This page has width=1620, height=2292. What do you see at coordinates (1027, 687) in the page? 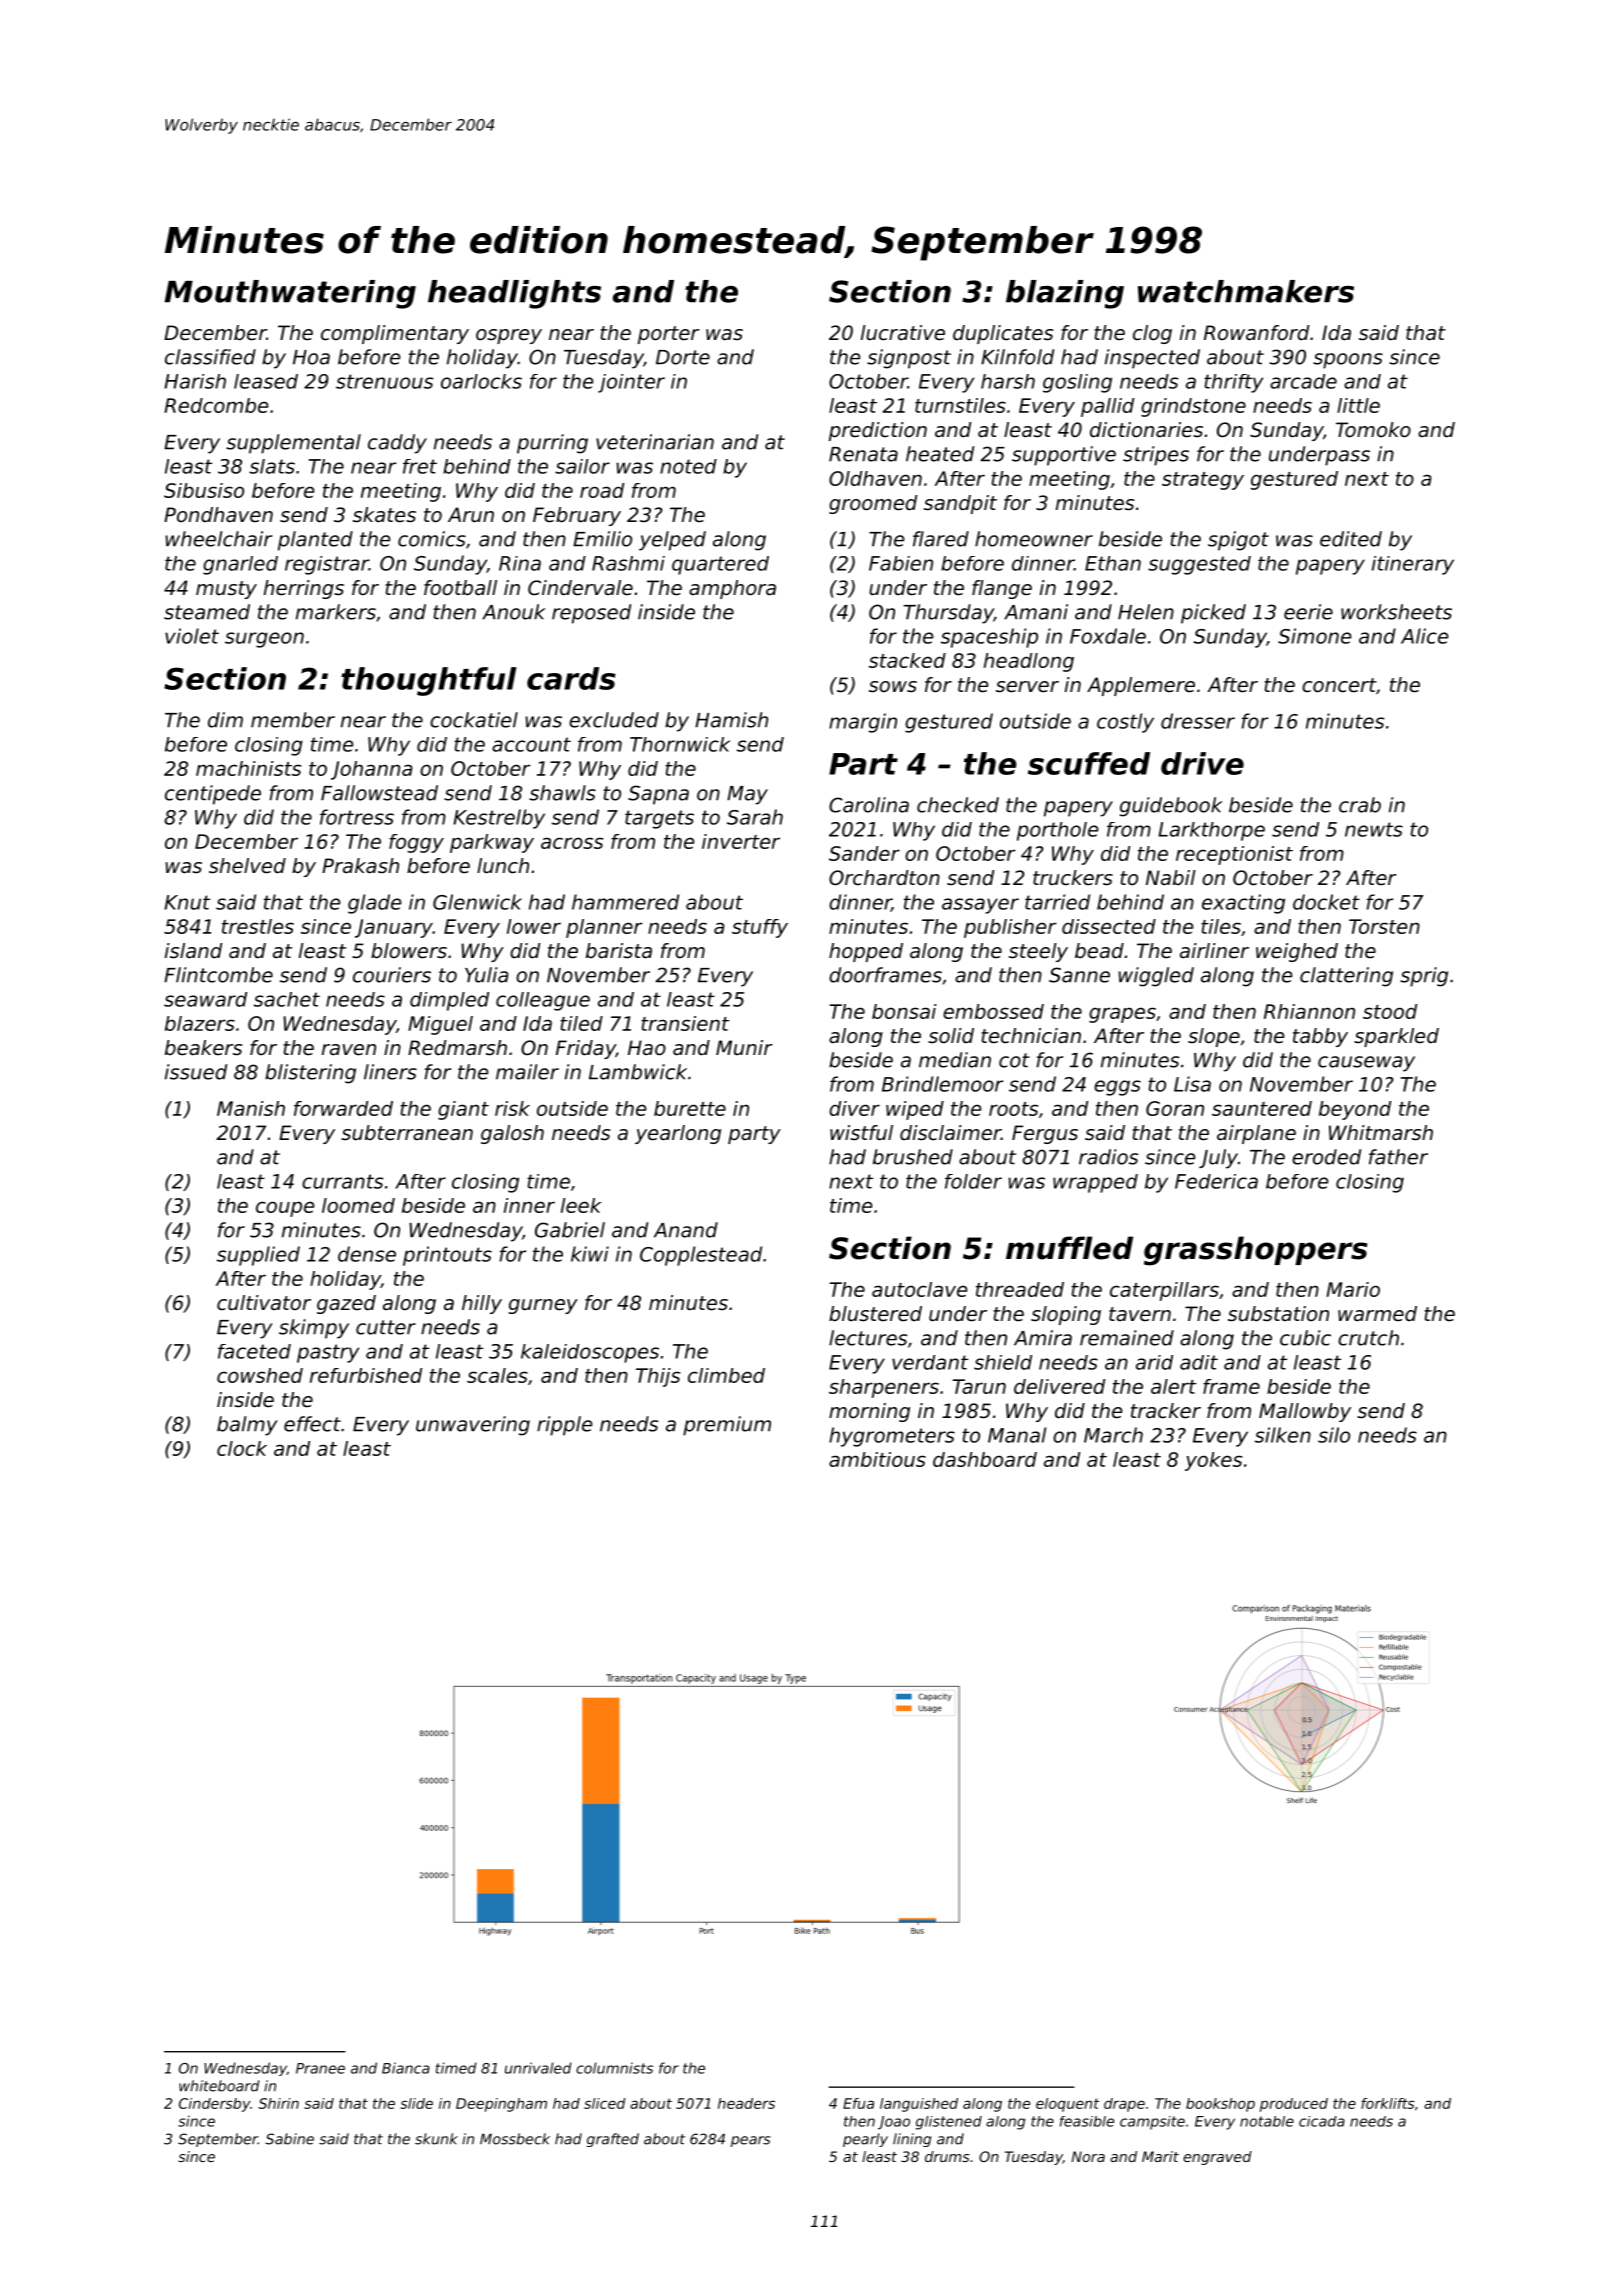
I see `server` at bounding box center [1027, 687].
